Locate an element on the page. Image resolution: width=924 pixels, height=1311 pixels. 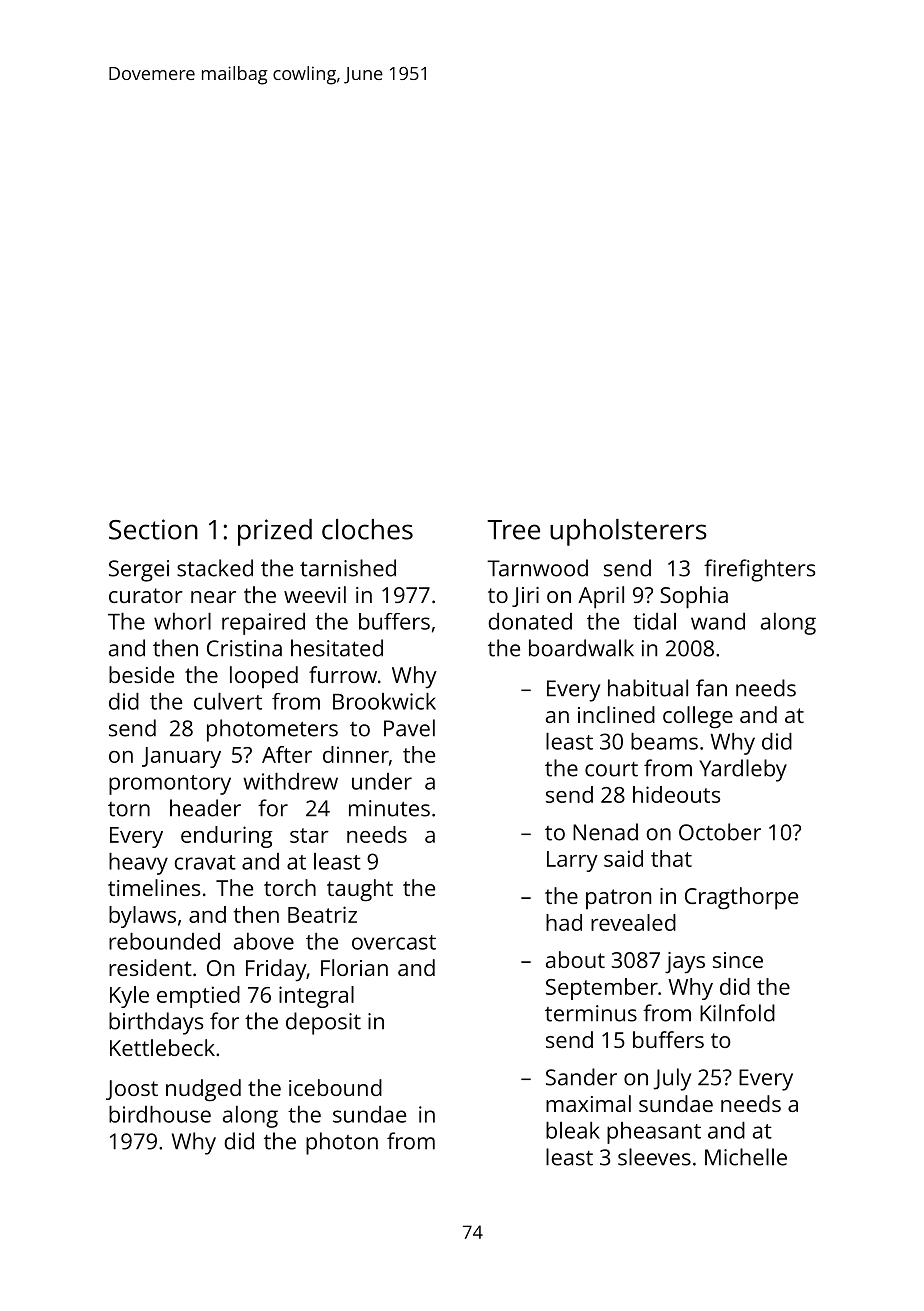
After is located at coordinates (287, 754).
